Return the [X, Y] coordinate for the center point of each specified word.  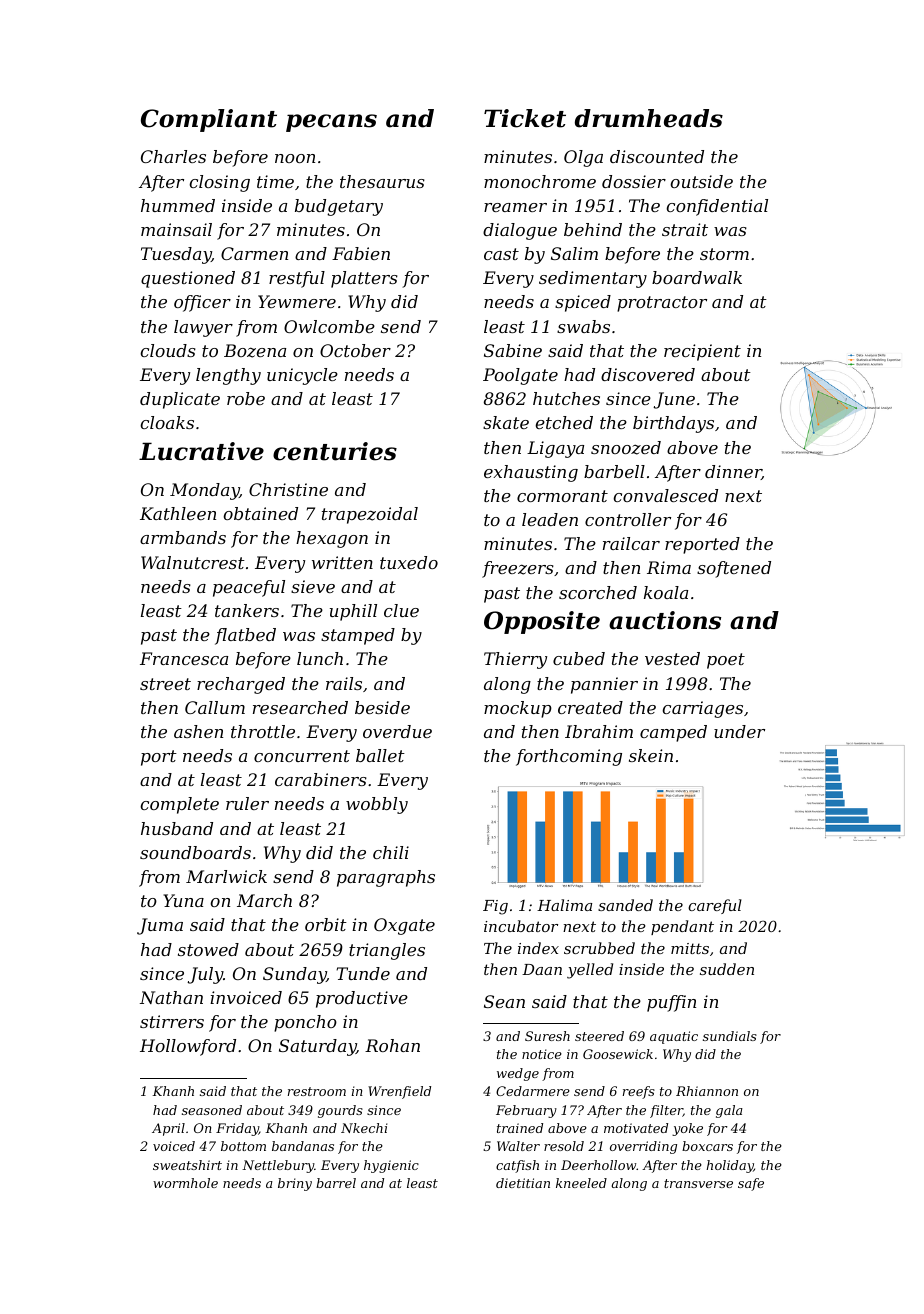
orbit [326, 924]
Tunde [363, 973]
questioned [188, 279]
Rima [669, 567]
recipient [702, 352]
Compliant [209, 120]
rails [344, 683]
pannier [604, 685]
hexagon [332, 539]
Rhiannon [707, 1091]
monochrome [540, 181]
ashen [198, 731]
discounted [657, 156]
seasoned [212, 1110]
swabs [583, 326]
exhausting [531, 473]
